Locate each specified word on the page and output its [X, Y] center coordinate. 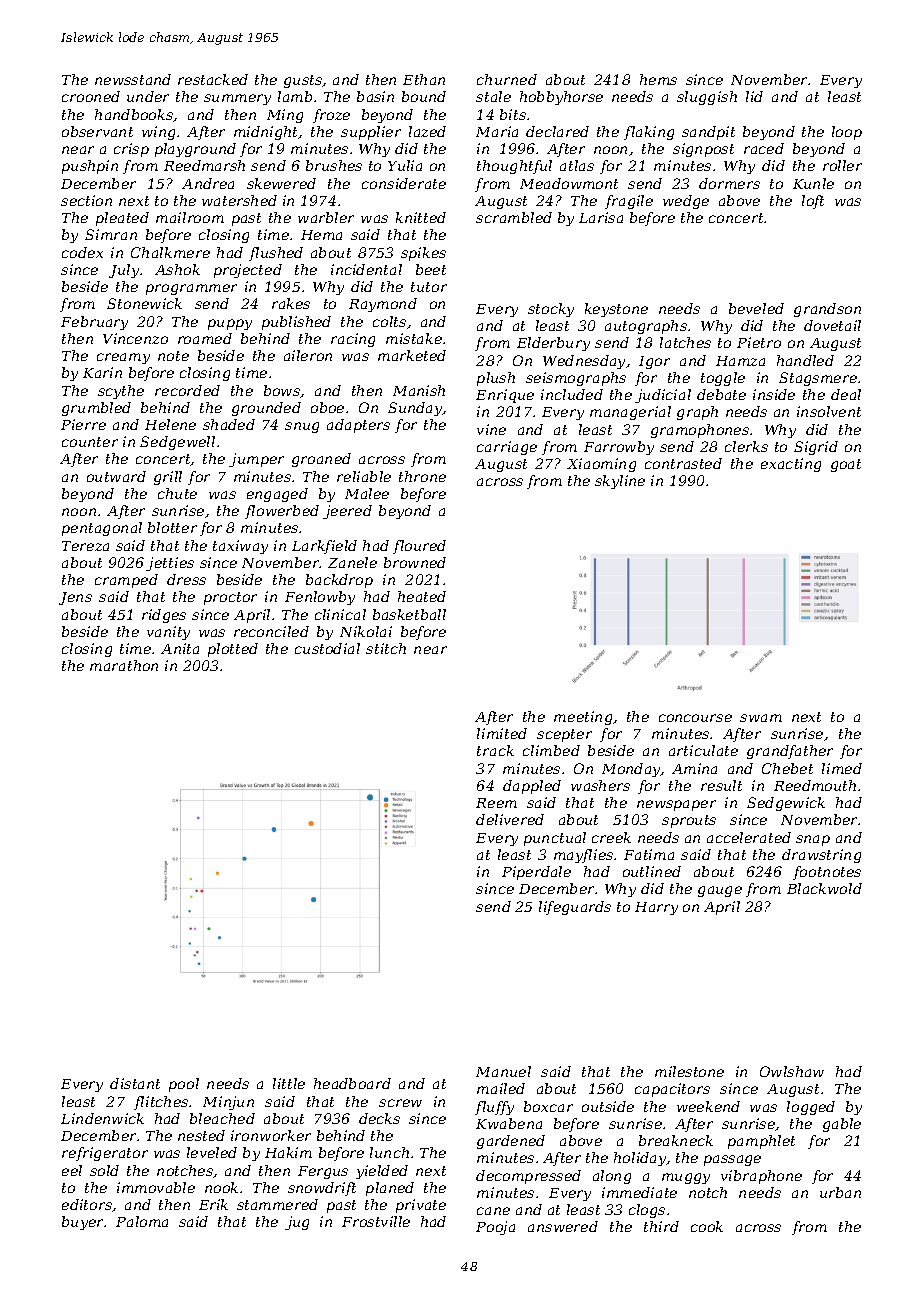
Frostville [376, 1221]
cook [707, 1226]
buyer [83, 1223]
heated [422, 596]
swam [761, 718]
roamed [205, 338]
